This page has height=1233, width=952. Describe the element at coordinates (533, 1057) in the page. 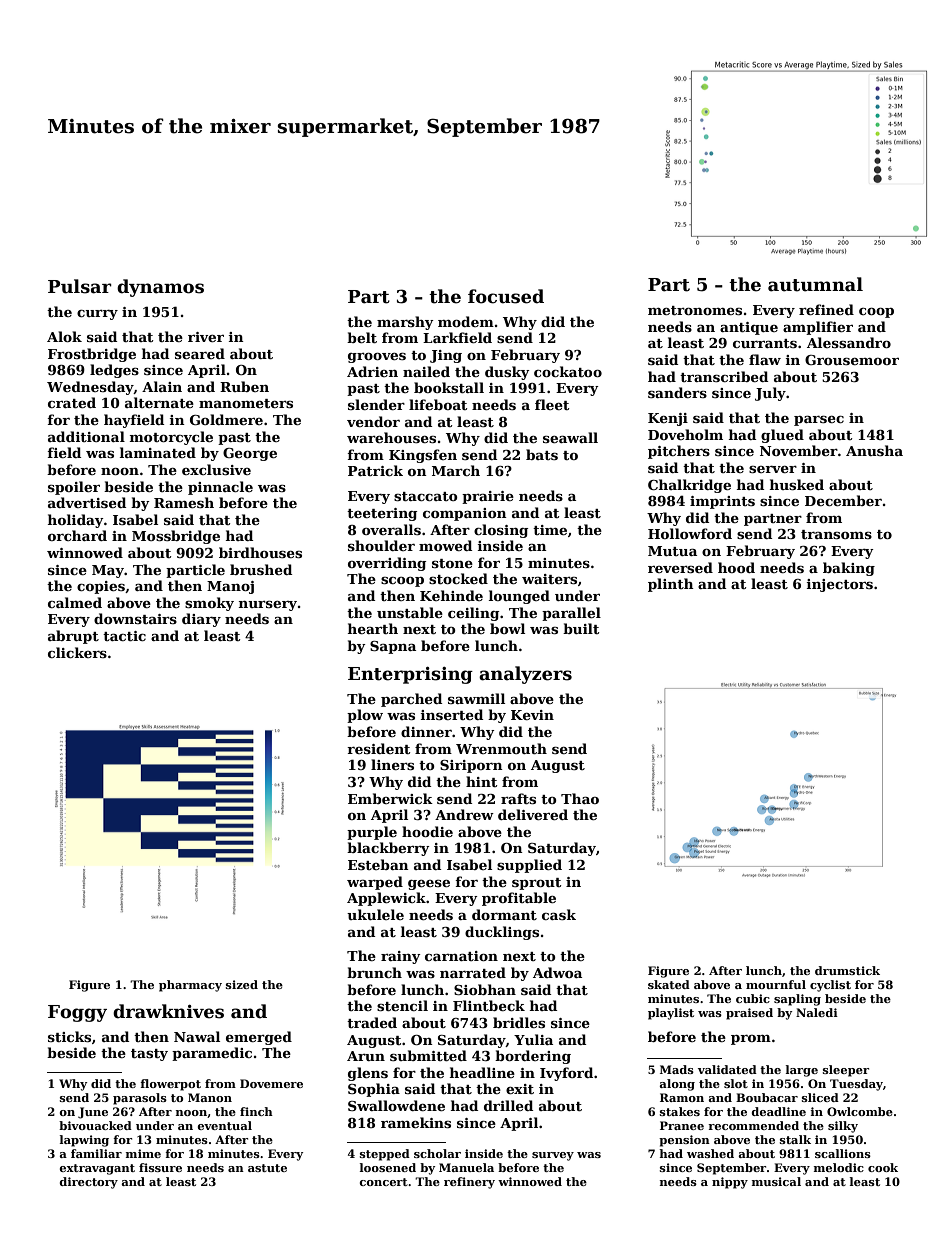

I see `bordering` at that location.
